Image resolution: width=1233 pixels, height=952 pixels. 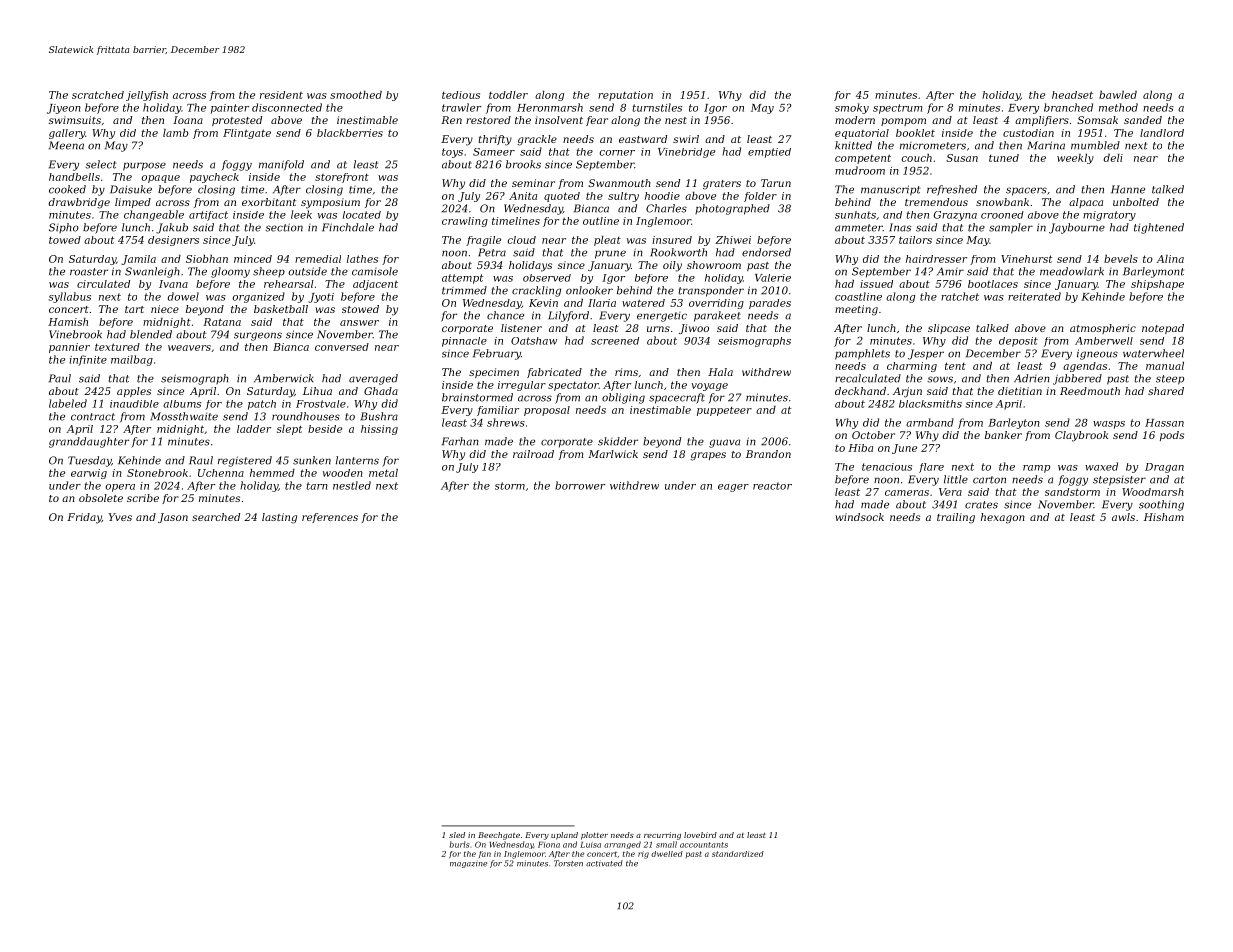 What do you see at coordinates (357, 460) in the page?
I see `lanterns` at bounding box center [357, 460].
